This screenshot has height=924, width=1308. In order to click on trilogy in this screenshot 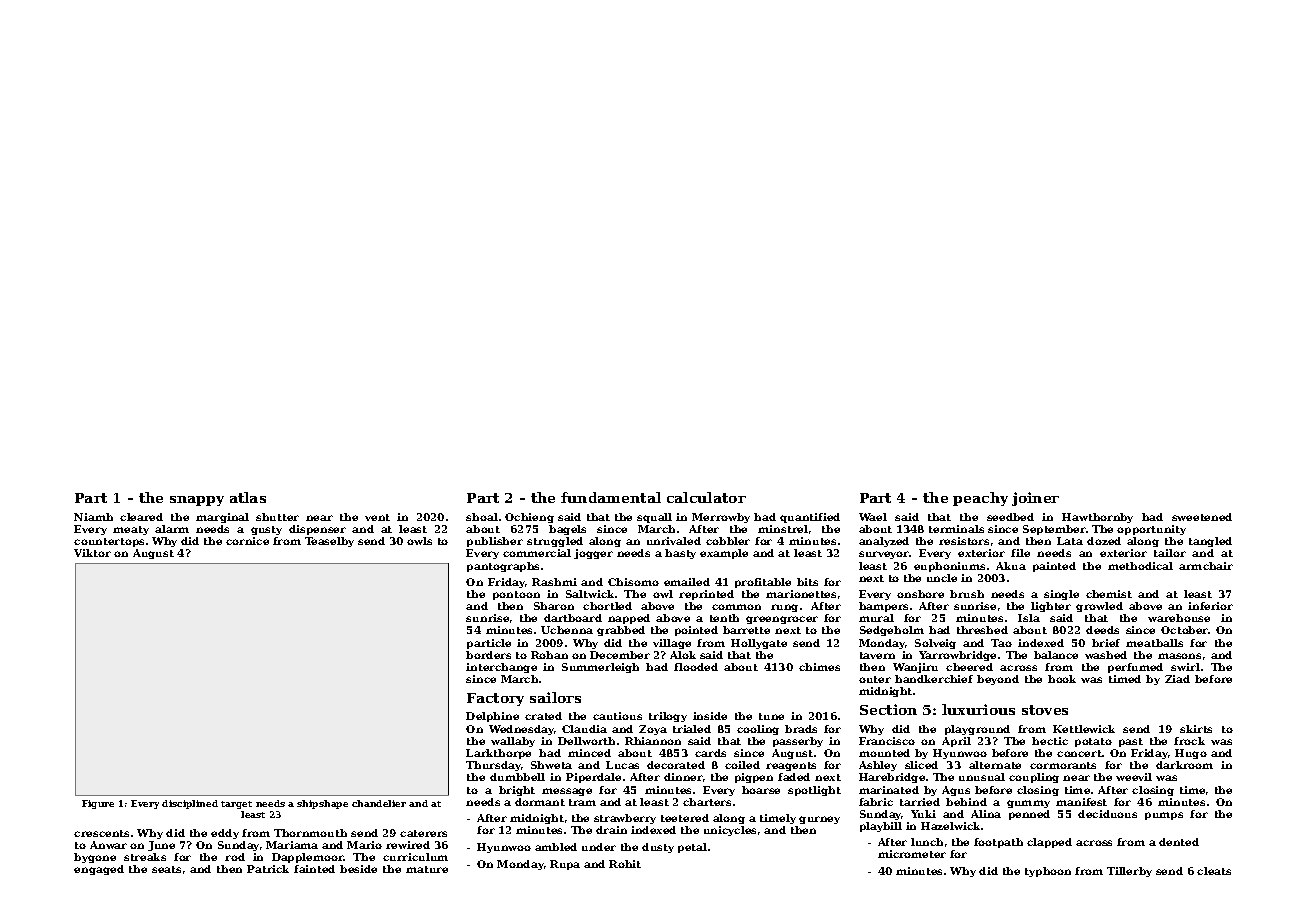, I will do `click(668, 717)`.
